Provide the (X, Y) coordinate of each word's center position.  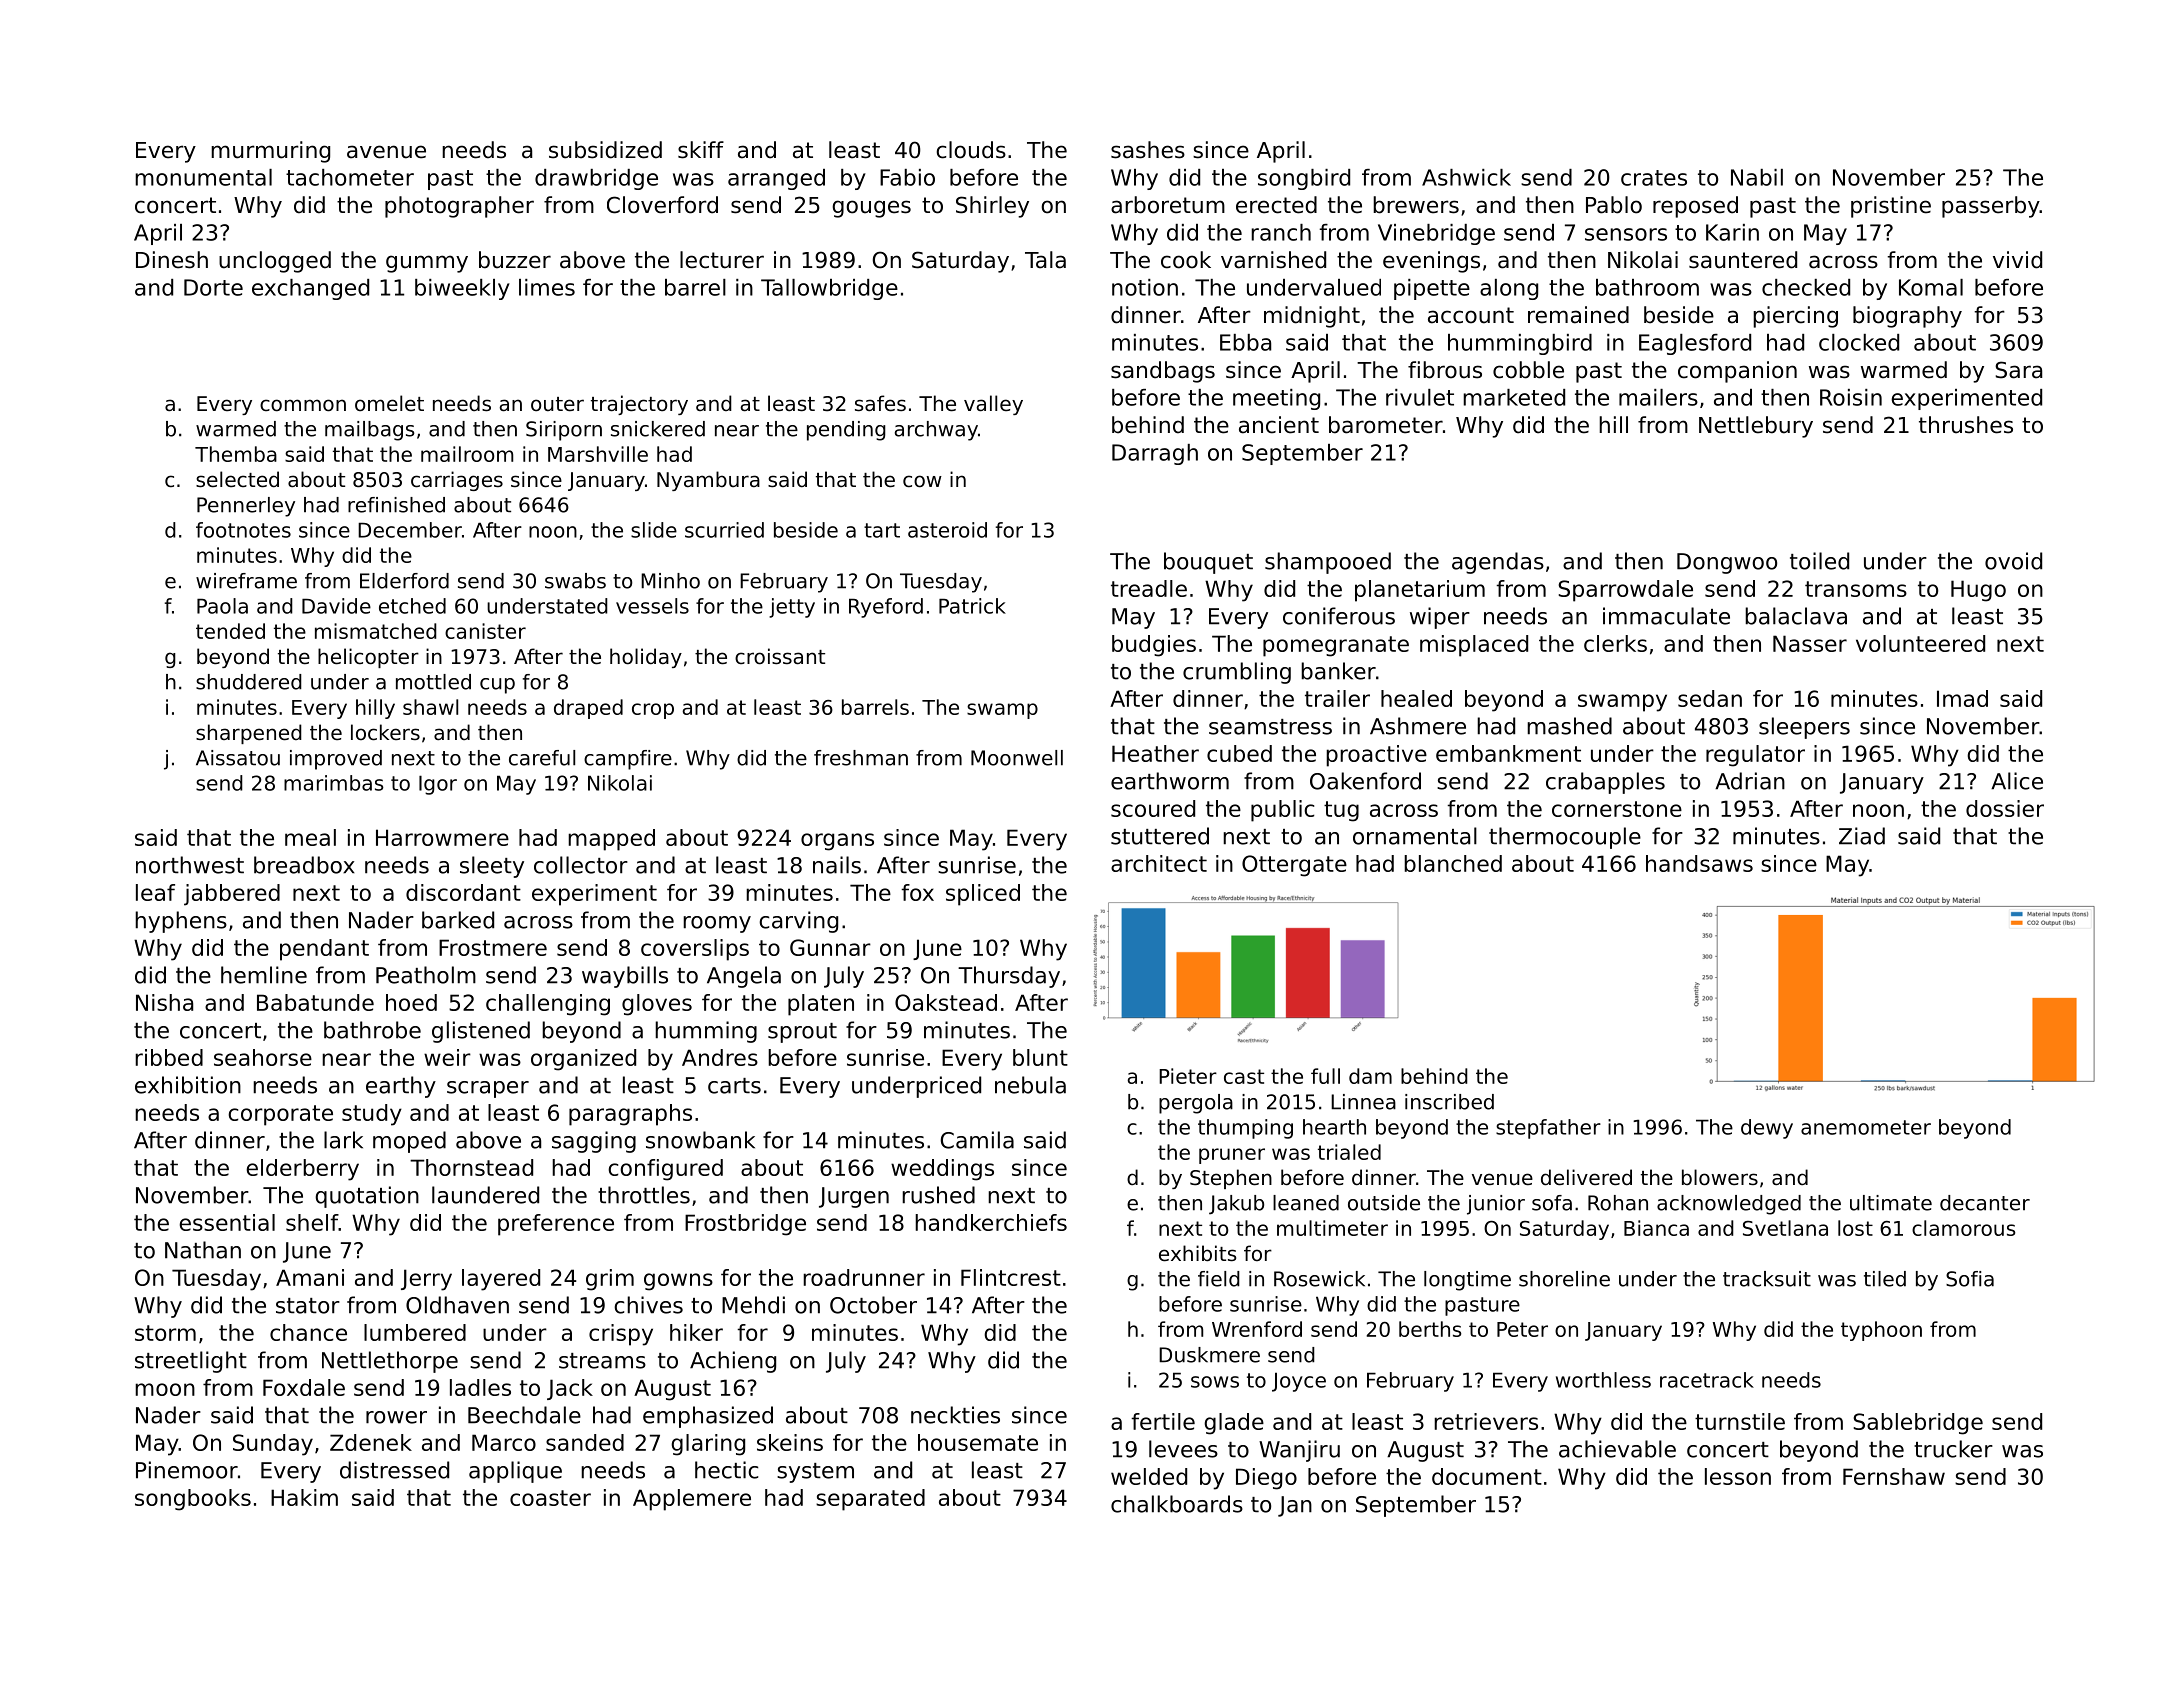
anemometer (1866, 1127)
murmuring (270, 152)
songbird (1304, 179)
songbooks (193, 1500)
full (1325, 1076)
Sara (2018, 370)
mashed (1569, 726)
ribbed (169, 1057)
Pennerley (246, 507)
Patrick (972, 606)
